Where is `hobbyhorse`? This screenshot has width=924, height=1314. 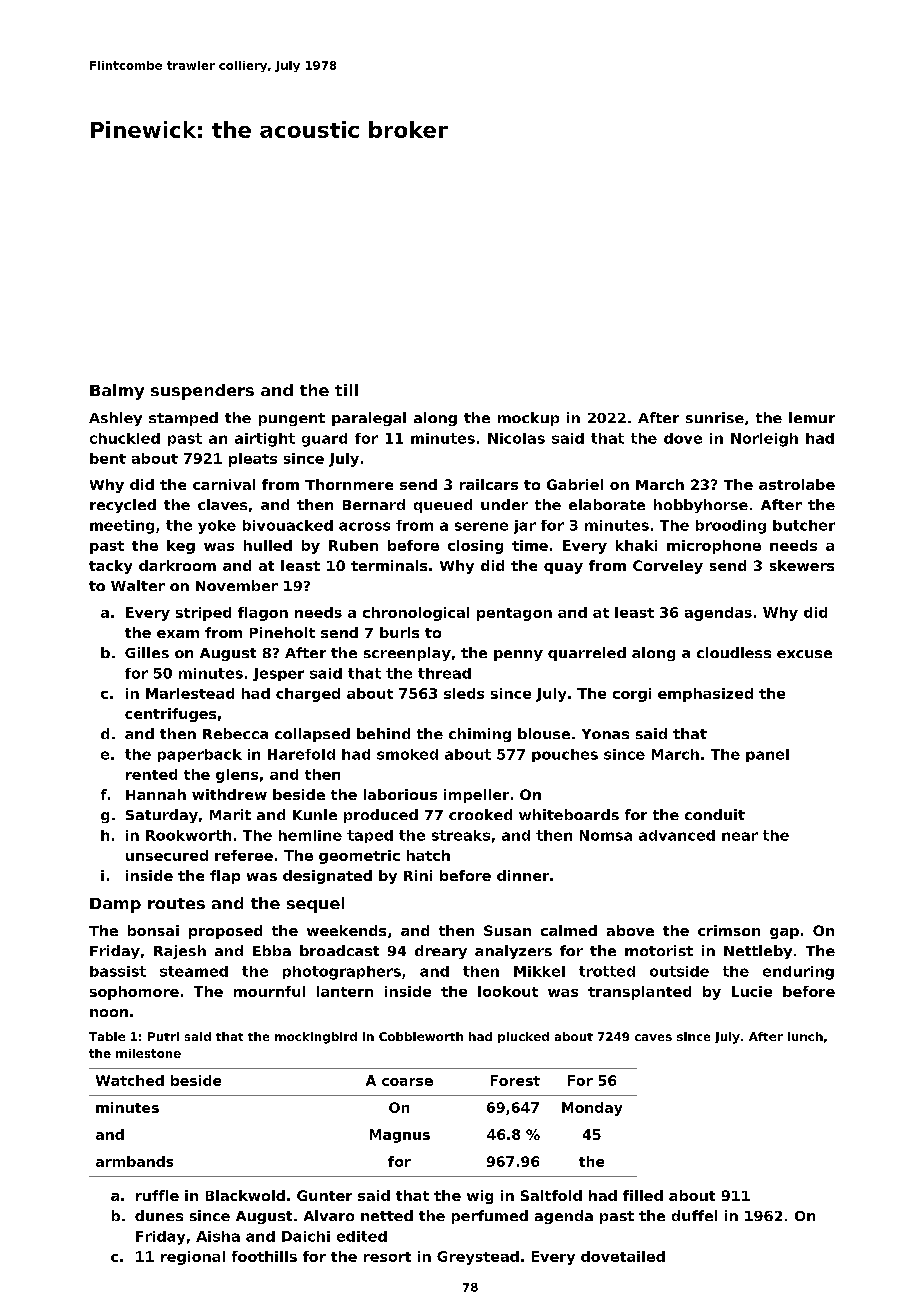
hobbyhorse is located at coordinates (701, 506).
